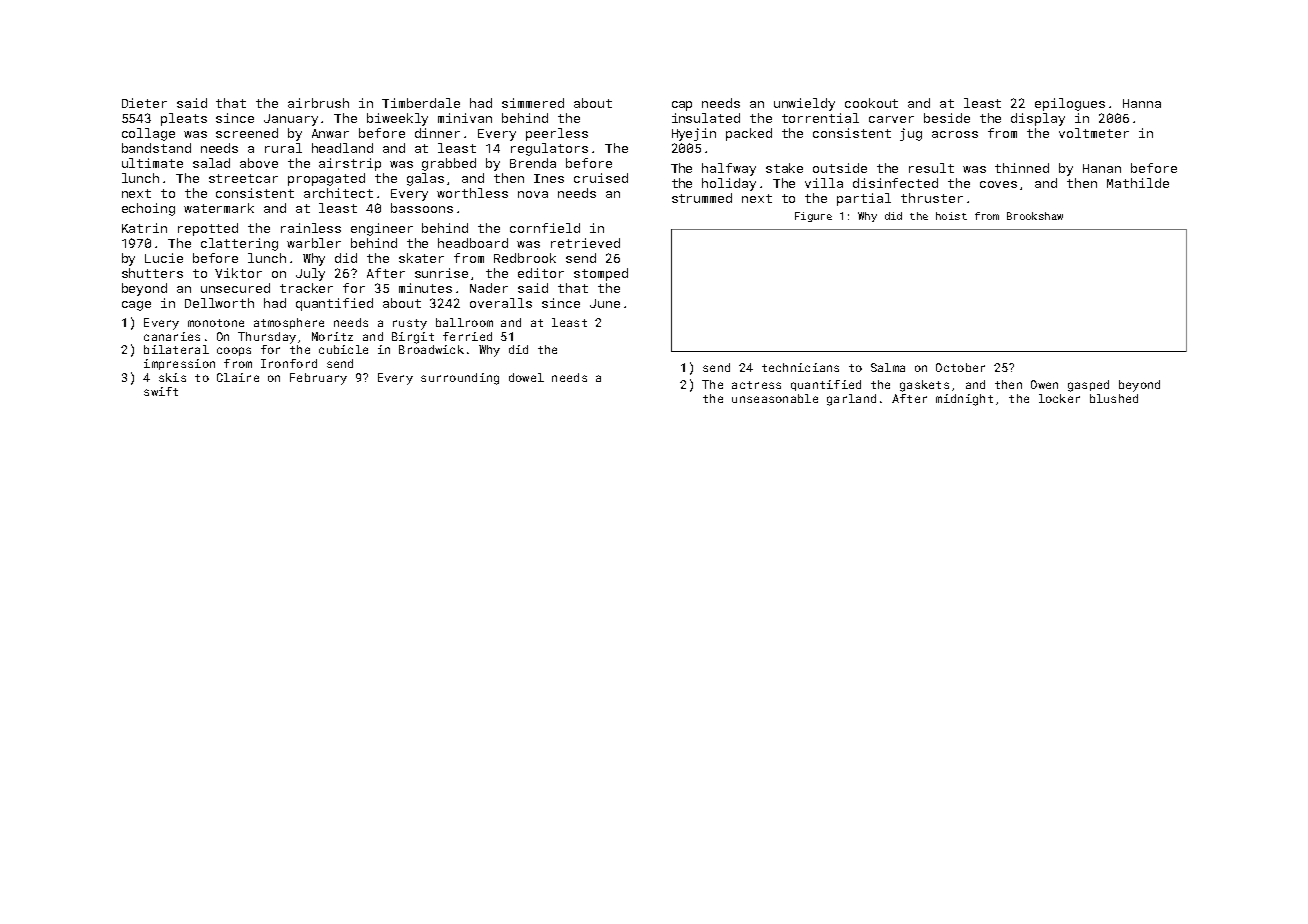 Image resolution: width=1308 pixels, height=924 pixels. Describe the element at coordinates (144, 103) in the image. I see `Dieter` at that location.
